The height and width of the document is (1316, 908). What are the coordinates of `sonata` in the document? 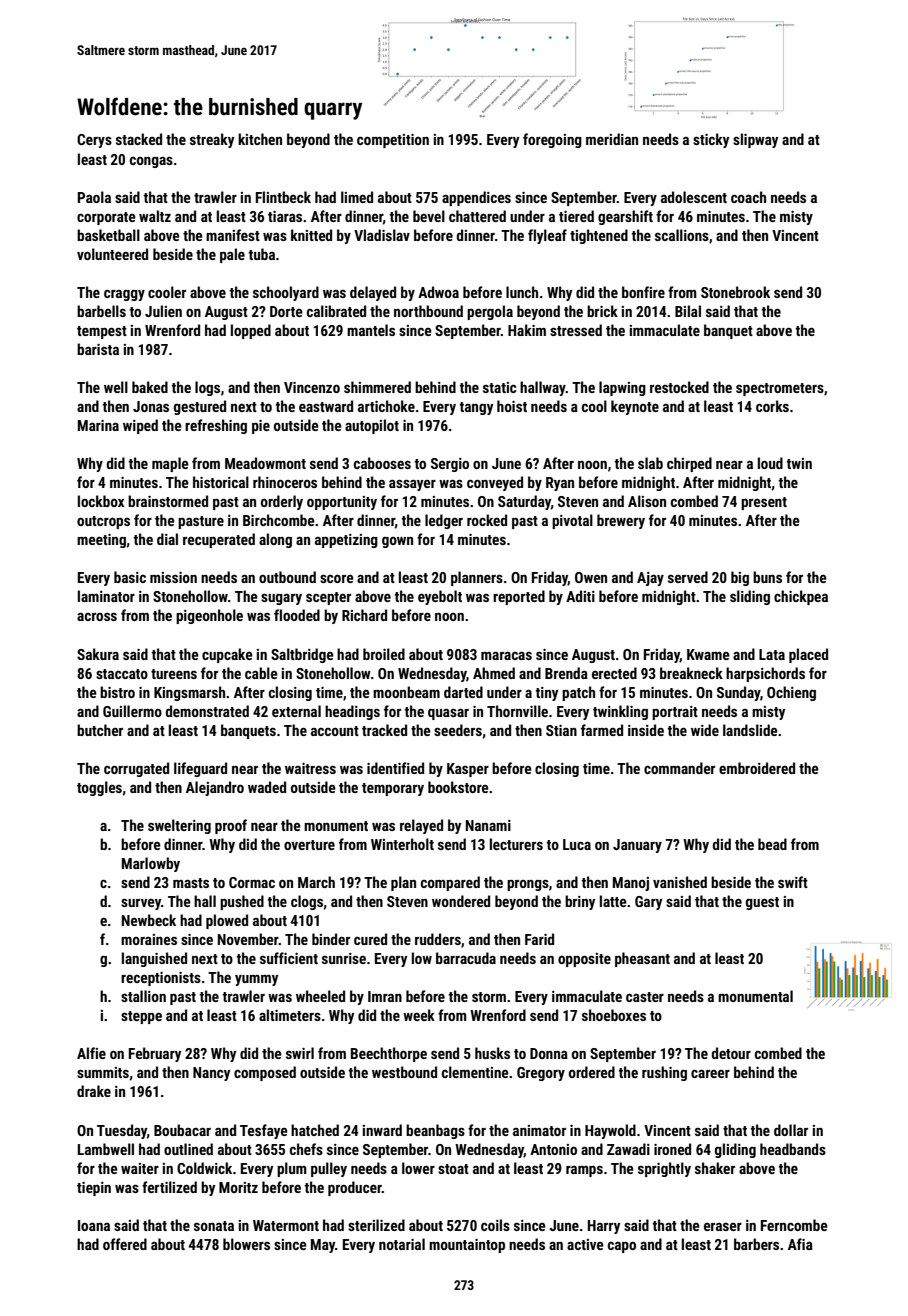 It's located at (214, 1226).
